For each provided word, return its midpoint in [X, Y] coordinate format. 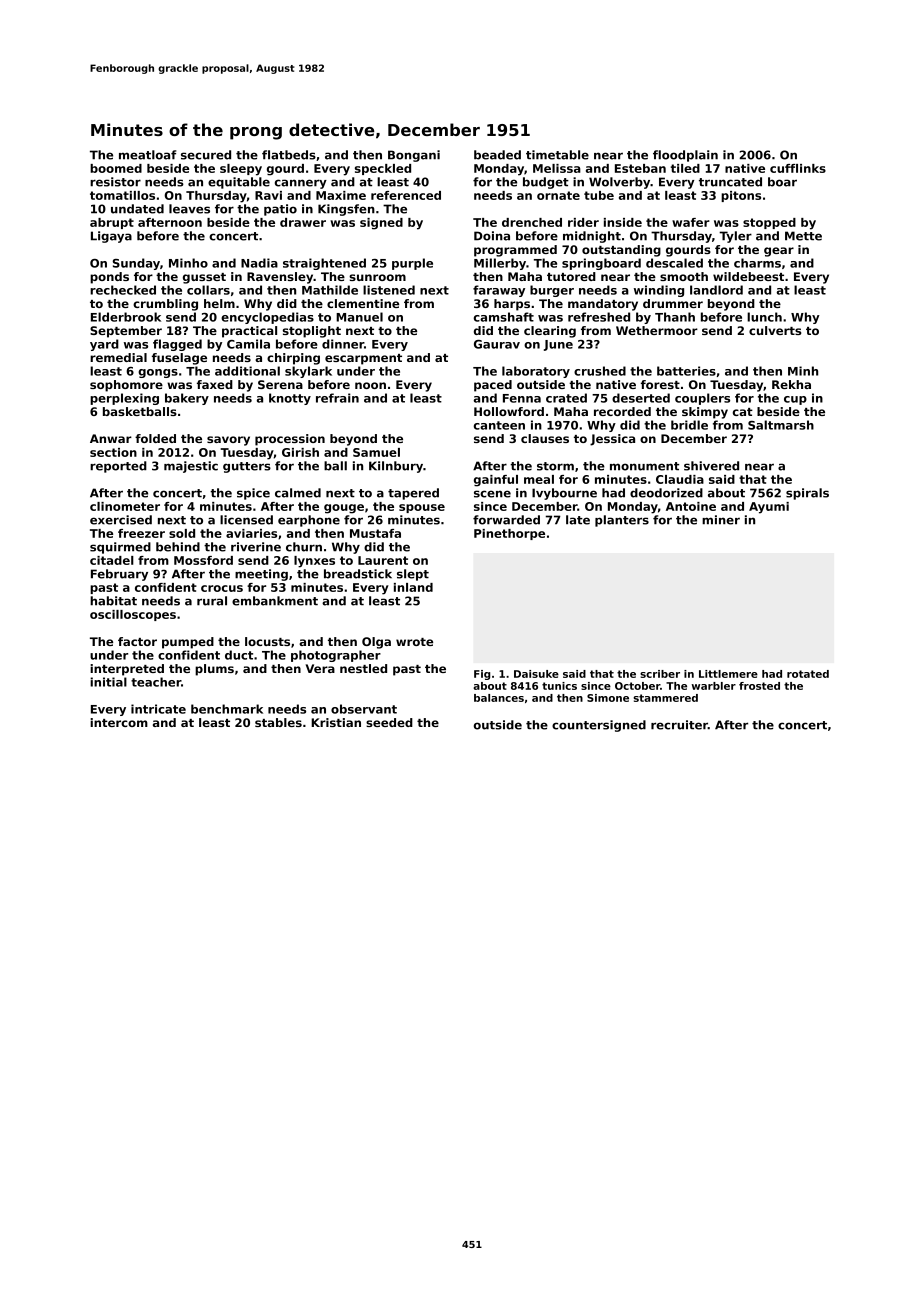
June [558, 345]
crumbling [165, 305]
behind [178, 547]
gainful [496, 481]
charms [757, 263]
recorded [622, 411]
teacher [156, 682]
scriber [660, 674]
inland [413, 587]
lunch [764, 317]
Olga [376, 643]
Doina [492, 236]
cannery [301, 184]
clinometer [125, 506]
